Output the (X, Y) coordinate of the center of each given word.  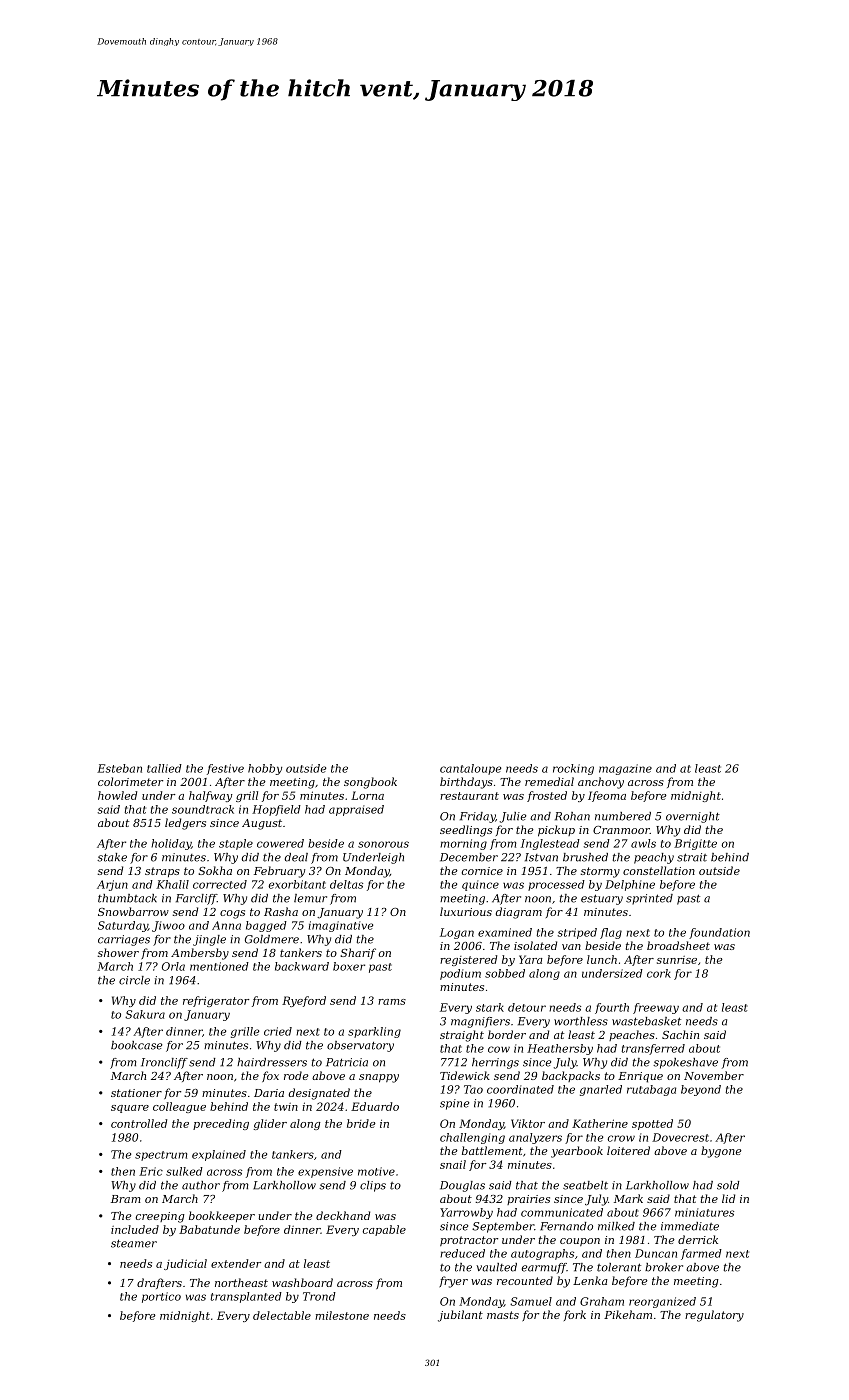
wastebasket (646, 1021)
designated (319, 1094)
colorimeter (130, 781)
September (503, 1227)
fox (270, 1076)
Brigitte (695, 844)
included (135, 1229)
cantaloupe (470, 769)
